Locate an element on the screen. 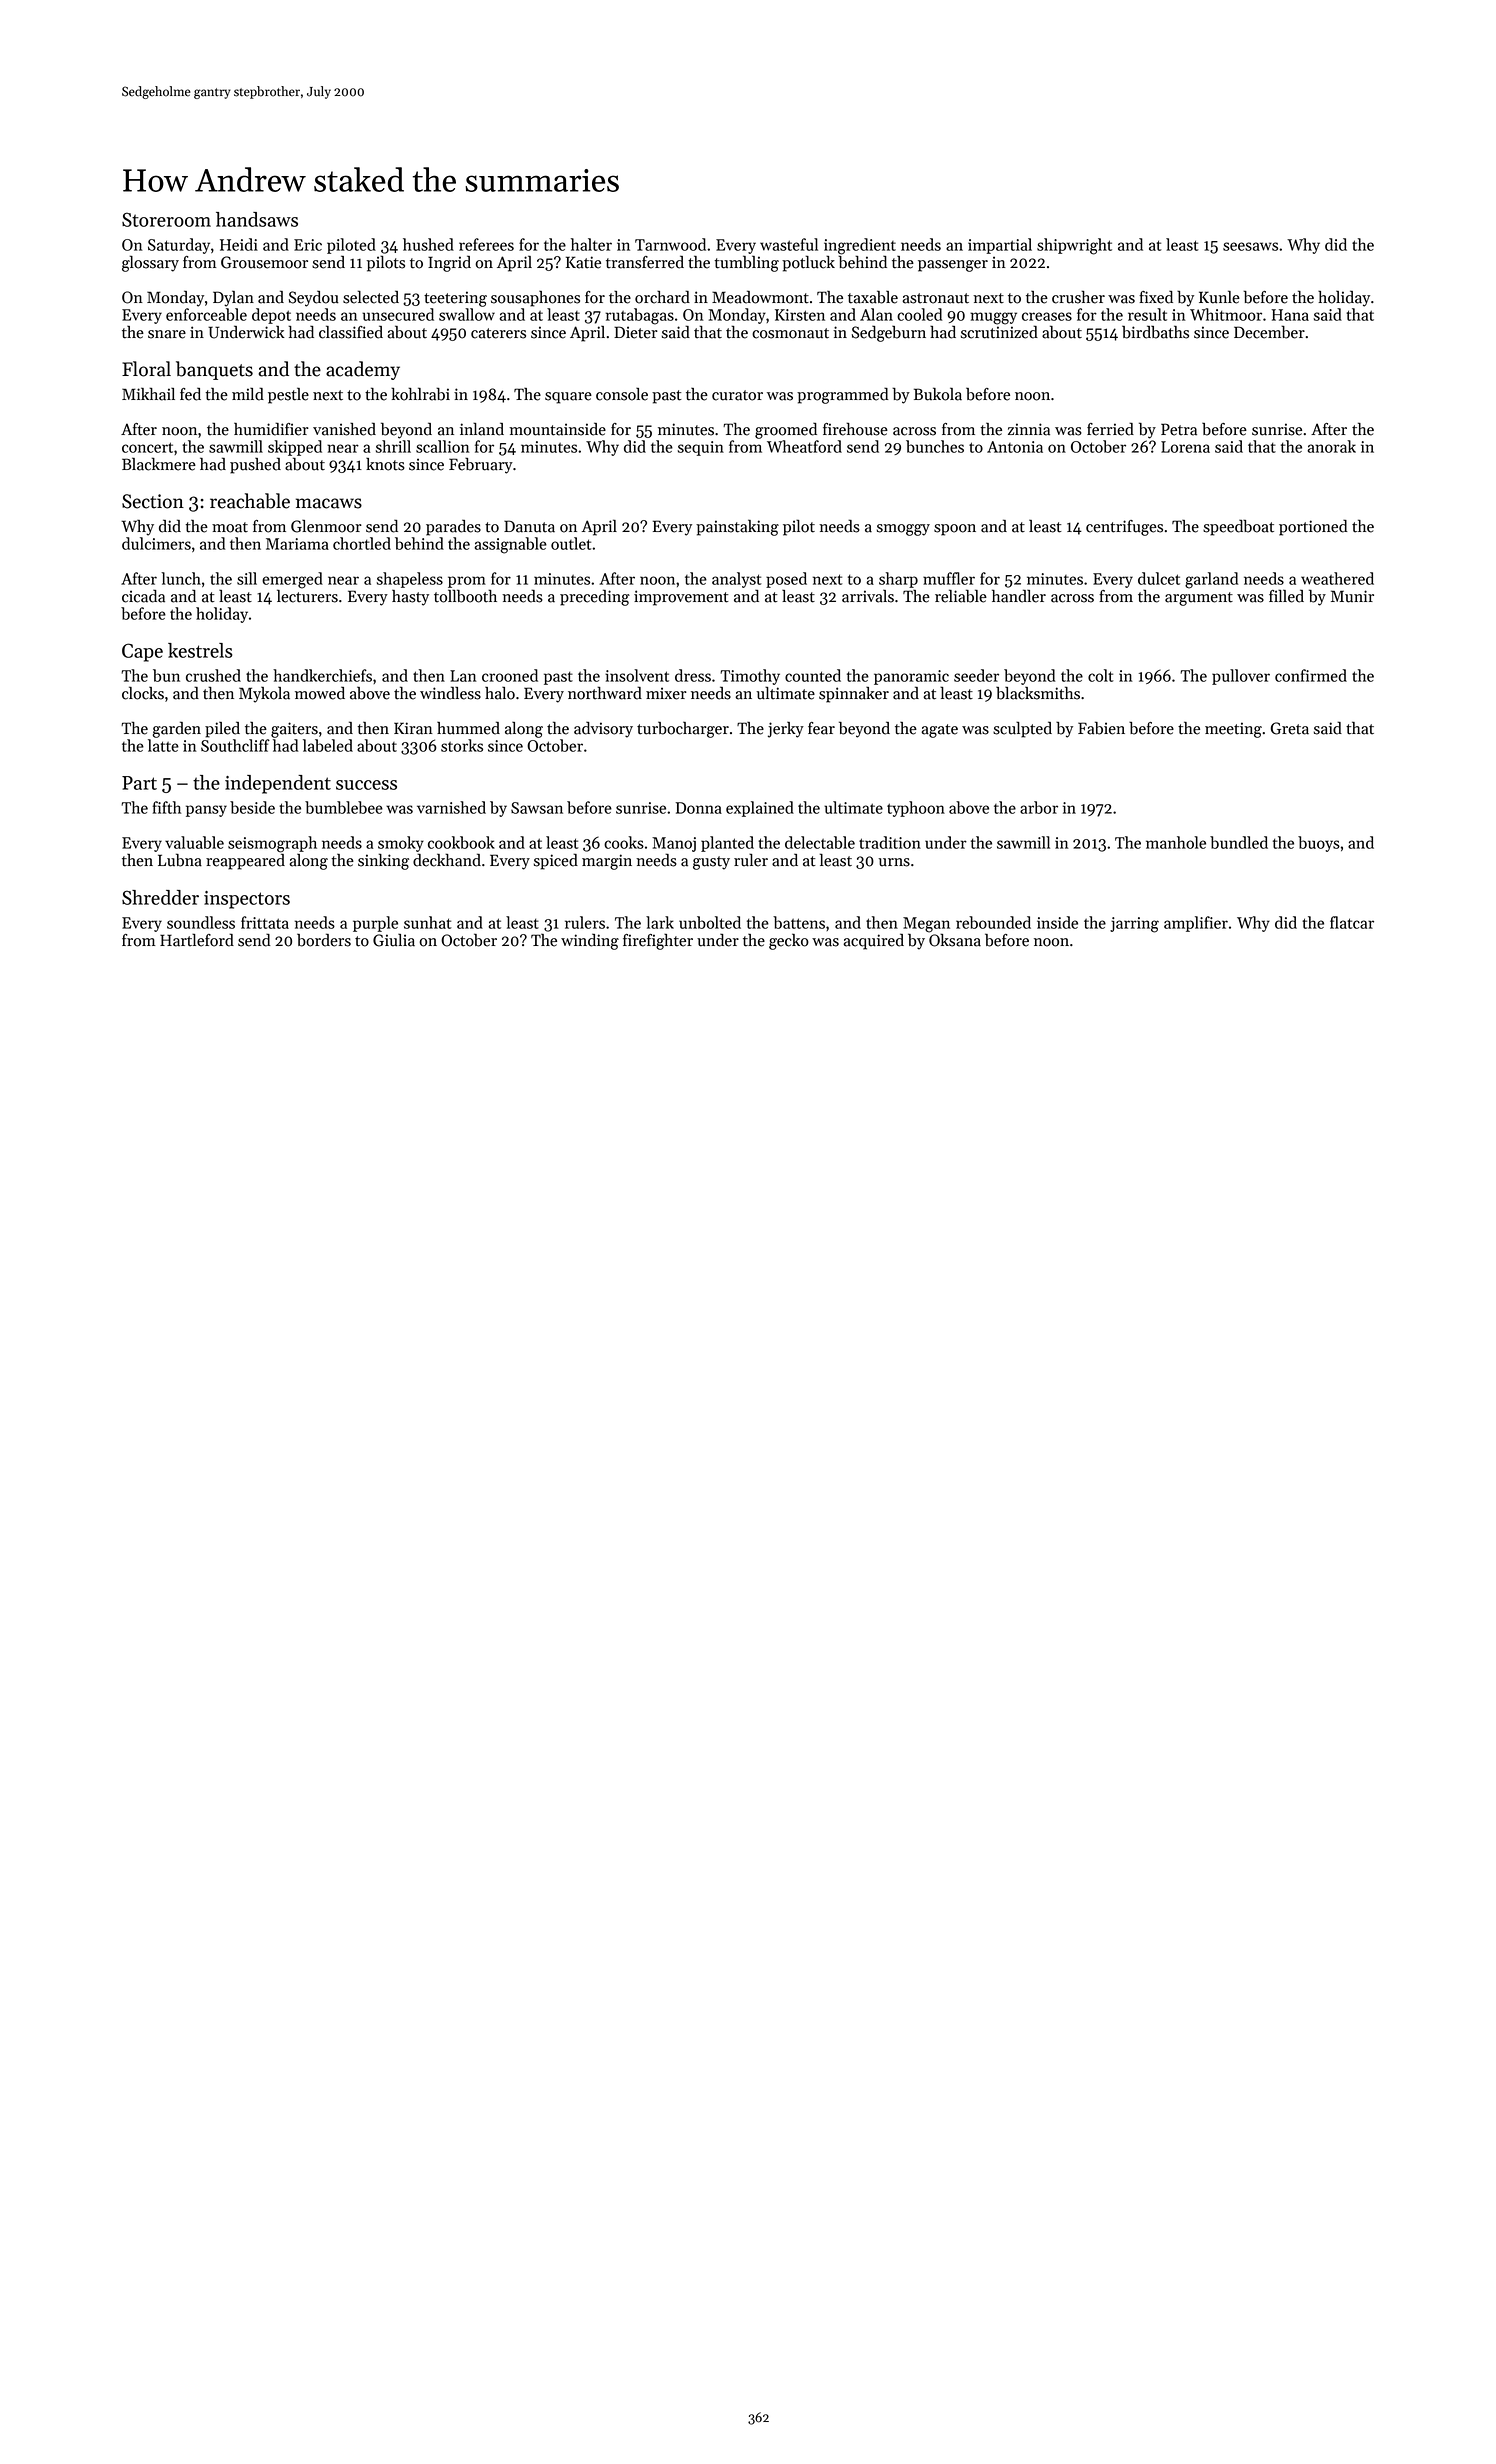 The height and width of the screenshot is (2464, 1496). halter is located at coordinates (591, 244).
